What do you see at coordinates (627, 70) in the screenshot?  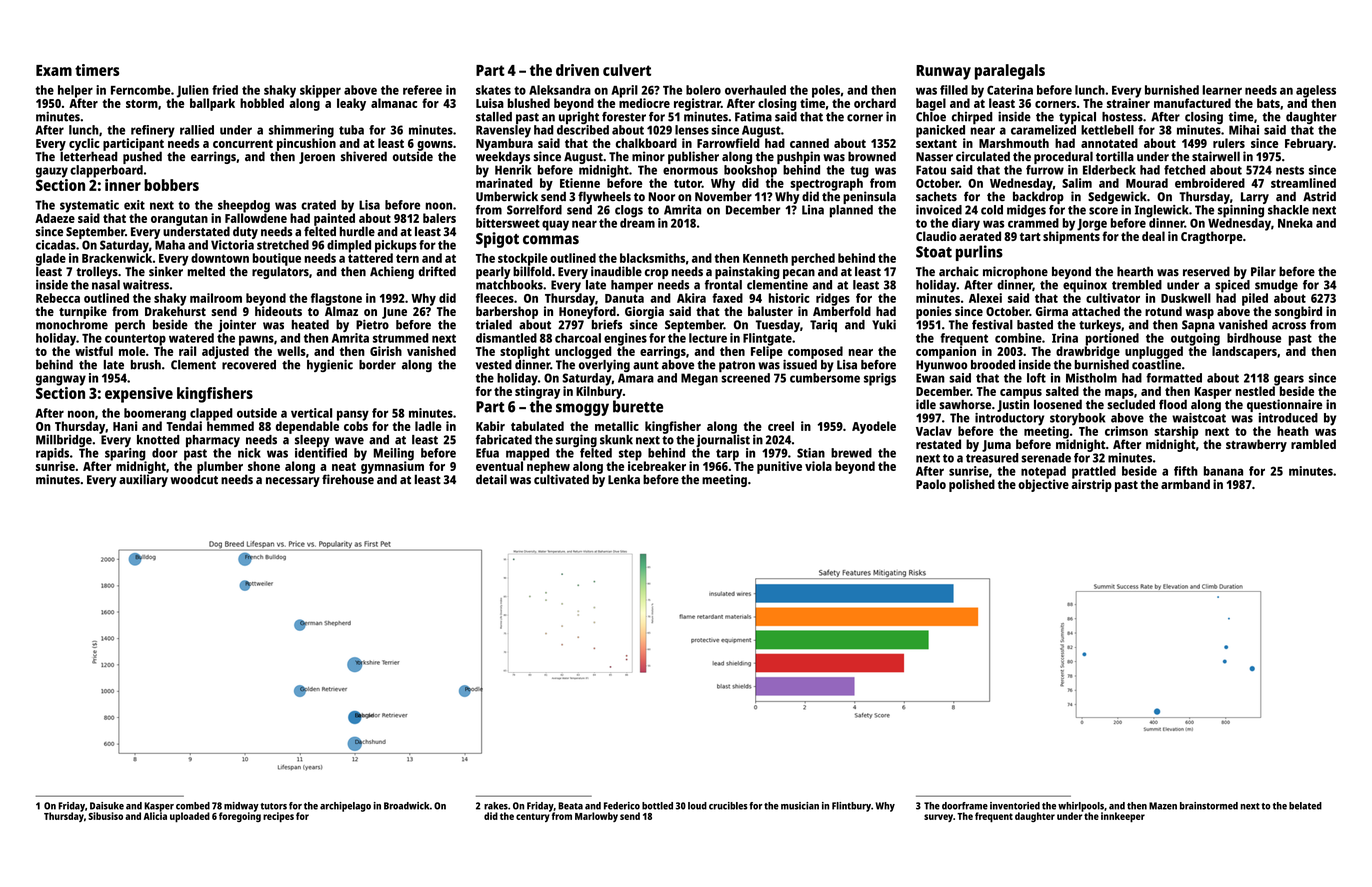 I see `culvert` at bounding box center [627, 70].
